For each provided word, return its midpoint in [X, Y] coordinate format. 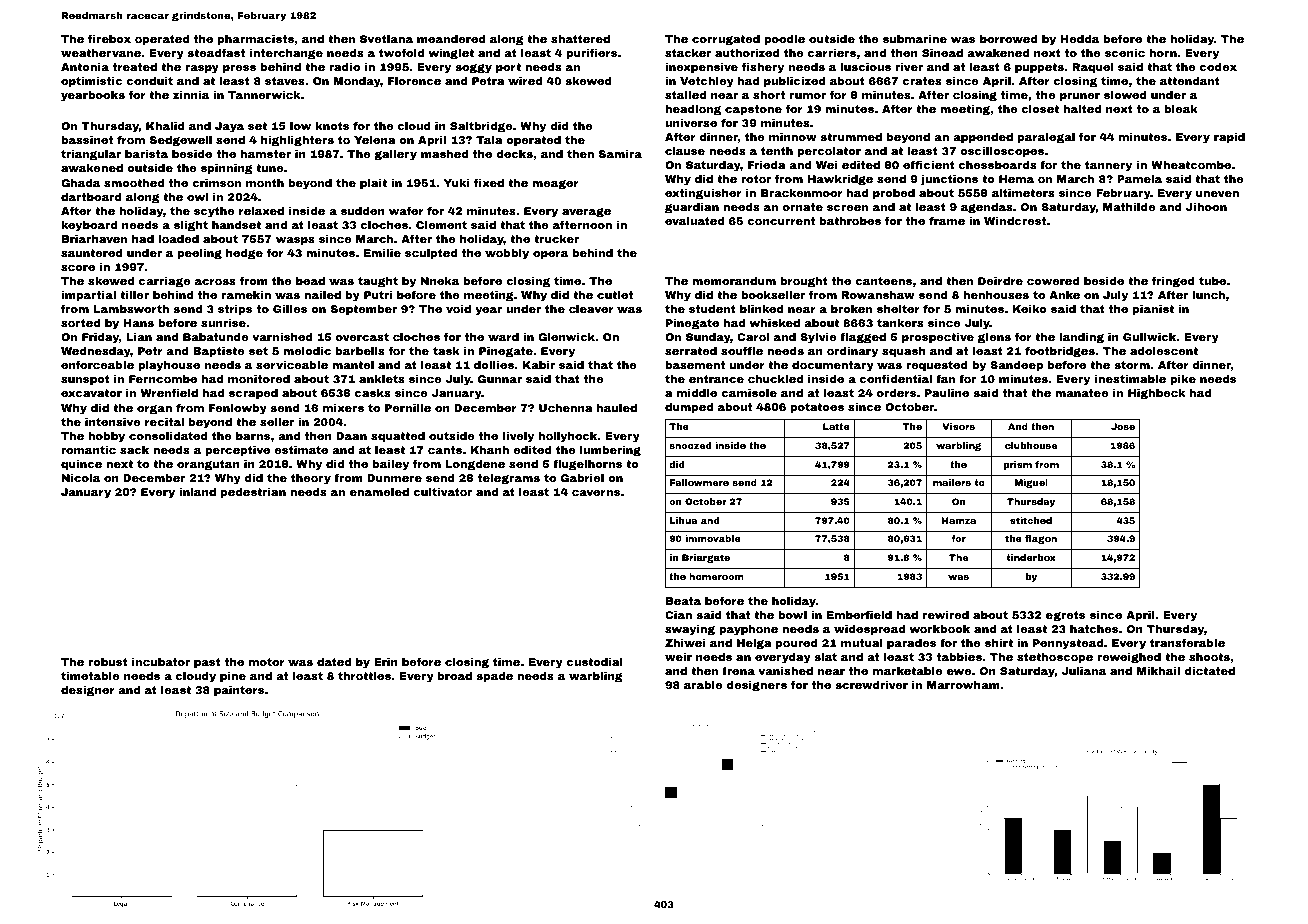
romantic [88, 450]
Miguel [1031, 483]
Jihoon [1206, 207]
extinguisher [703, 194]
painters [239, 691]
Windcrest [1015, 221]
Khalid [165, 126]
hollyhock [567, 437]
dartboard [91, 197]
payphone [748, 630]
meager [555, 185]
